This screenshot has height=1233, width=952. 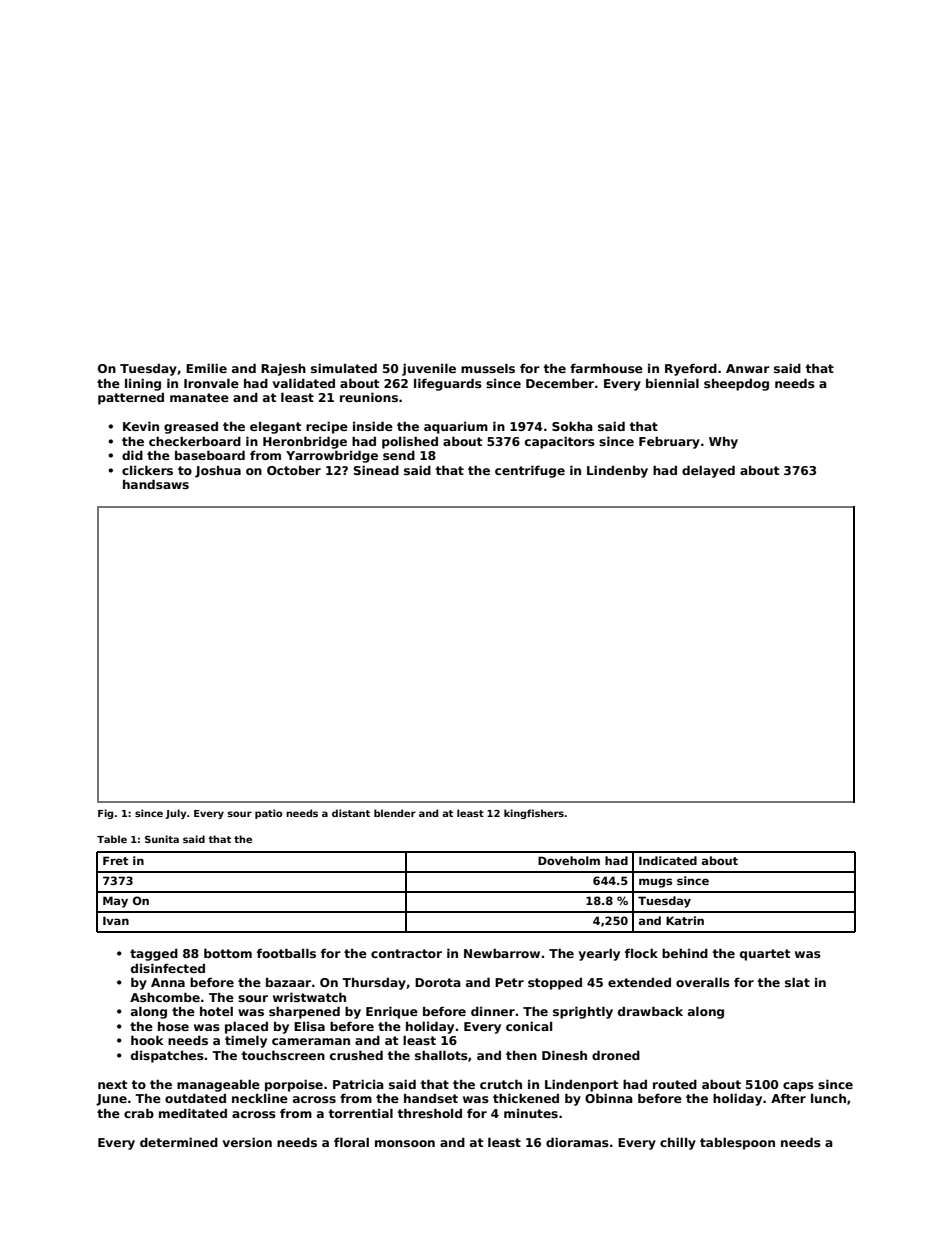 I want to click on delayed, so click(x=708, y=471).
